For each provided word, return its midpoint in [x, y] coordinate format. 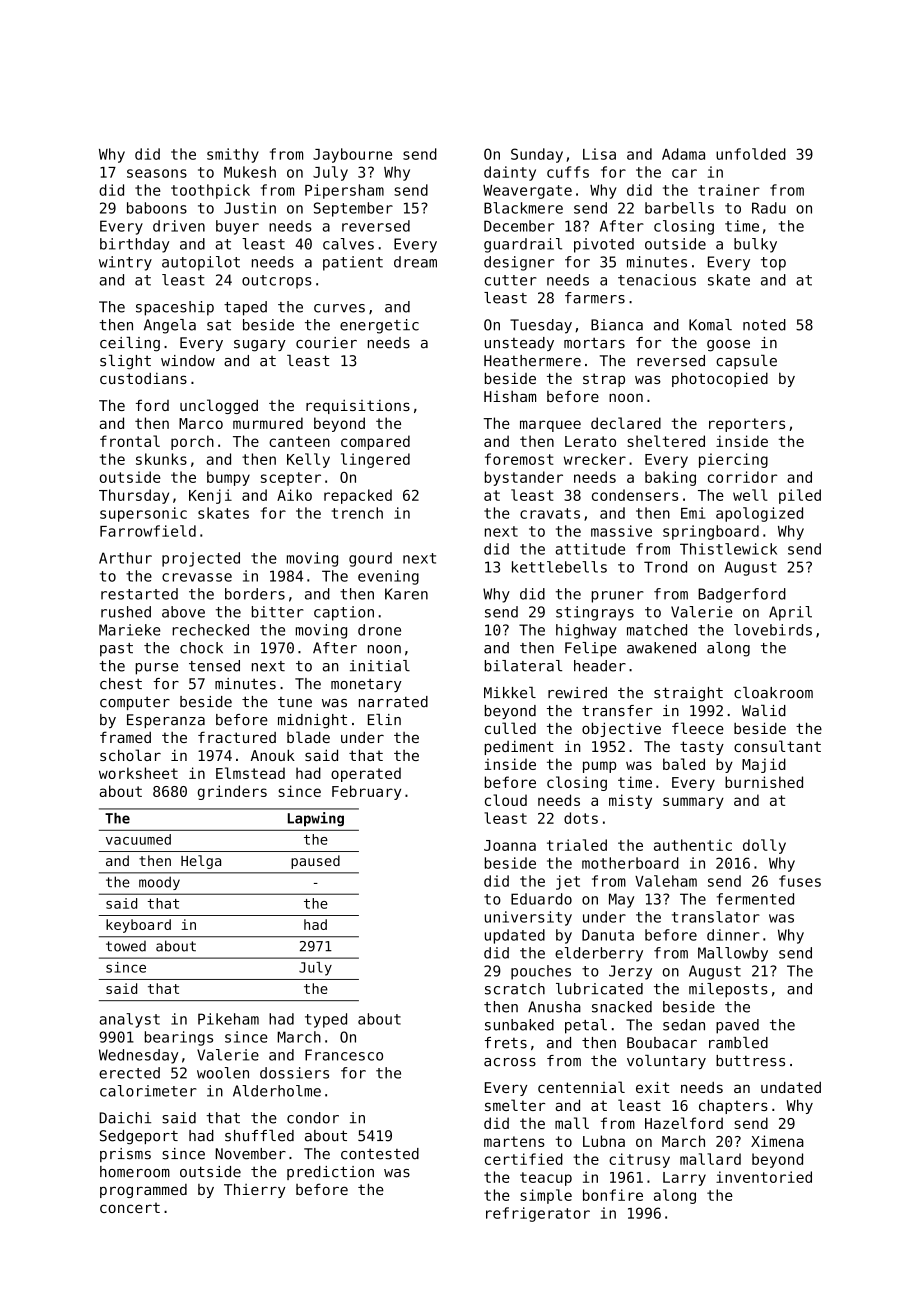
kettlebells [559, 567]
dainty [510, 173]
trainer [729, 190]
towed [126, 946]
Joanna [510, 845]
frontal [130, 441]
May [621, 900]
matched [657, 630]
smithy [233, 155]
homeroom [135, 1172]
